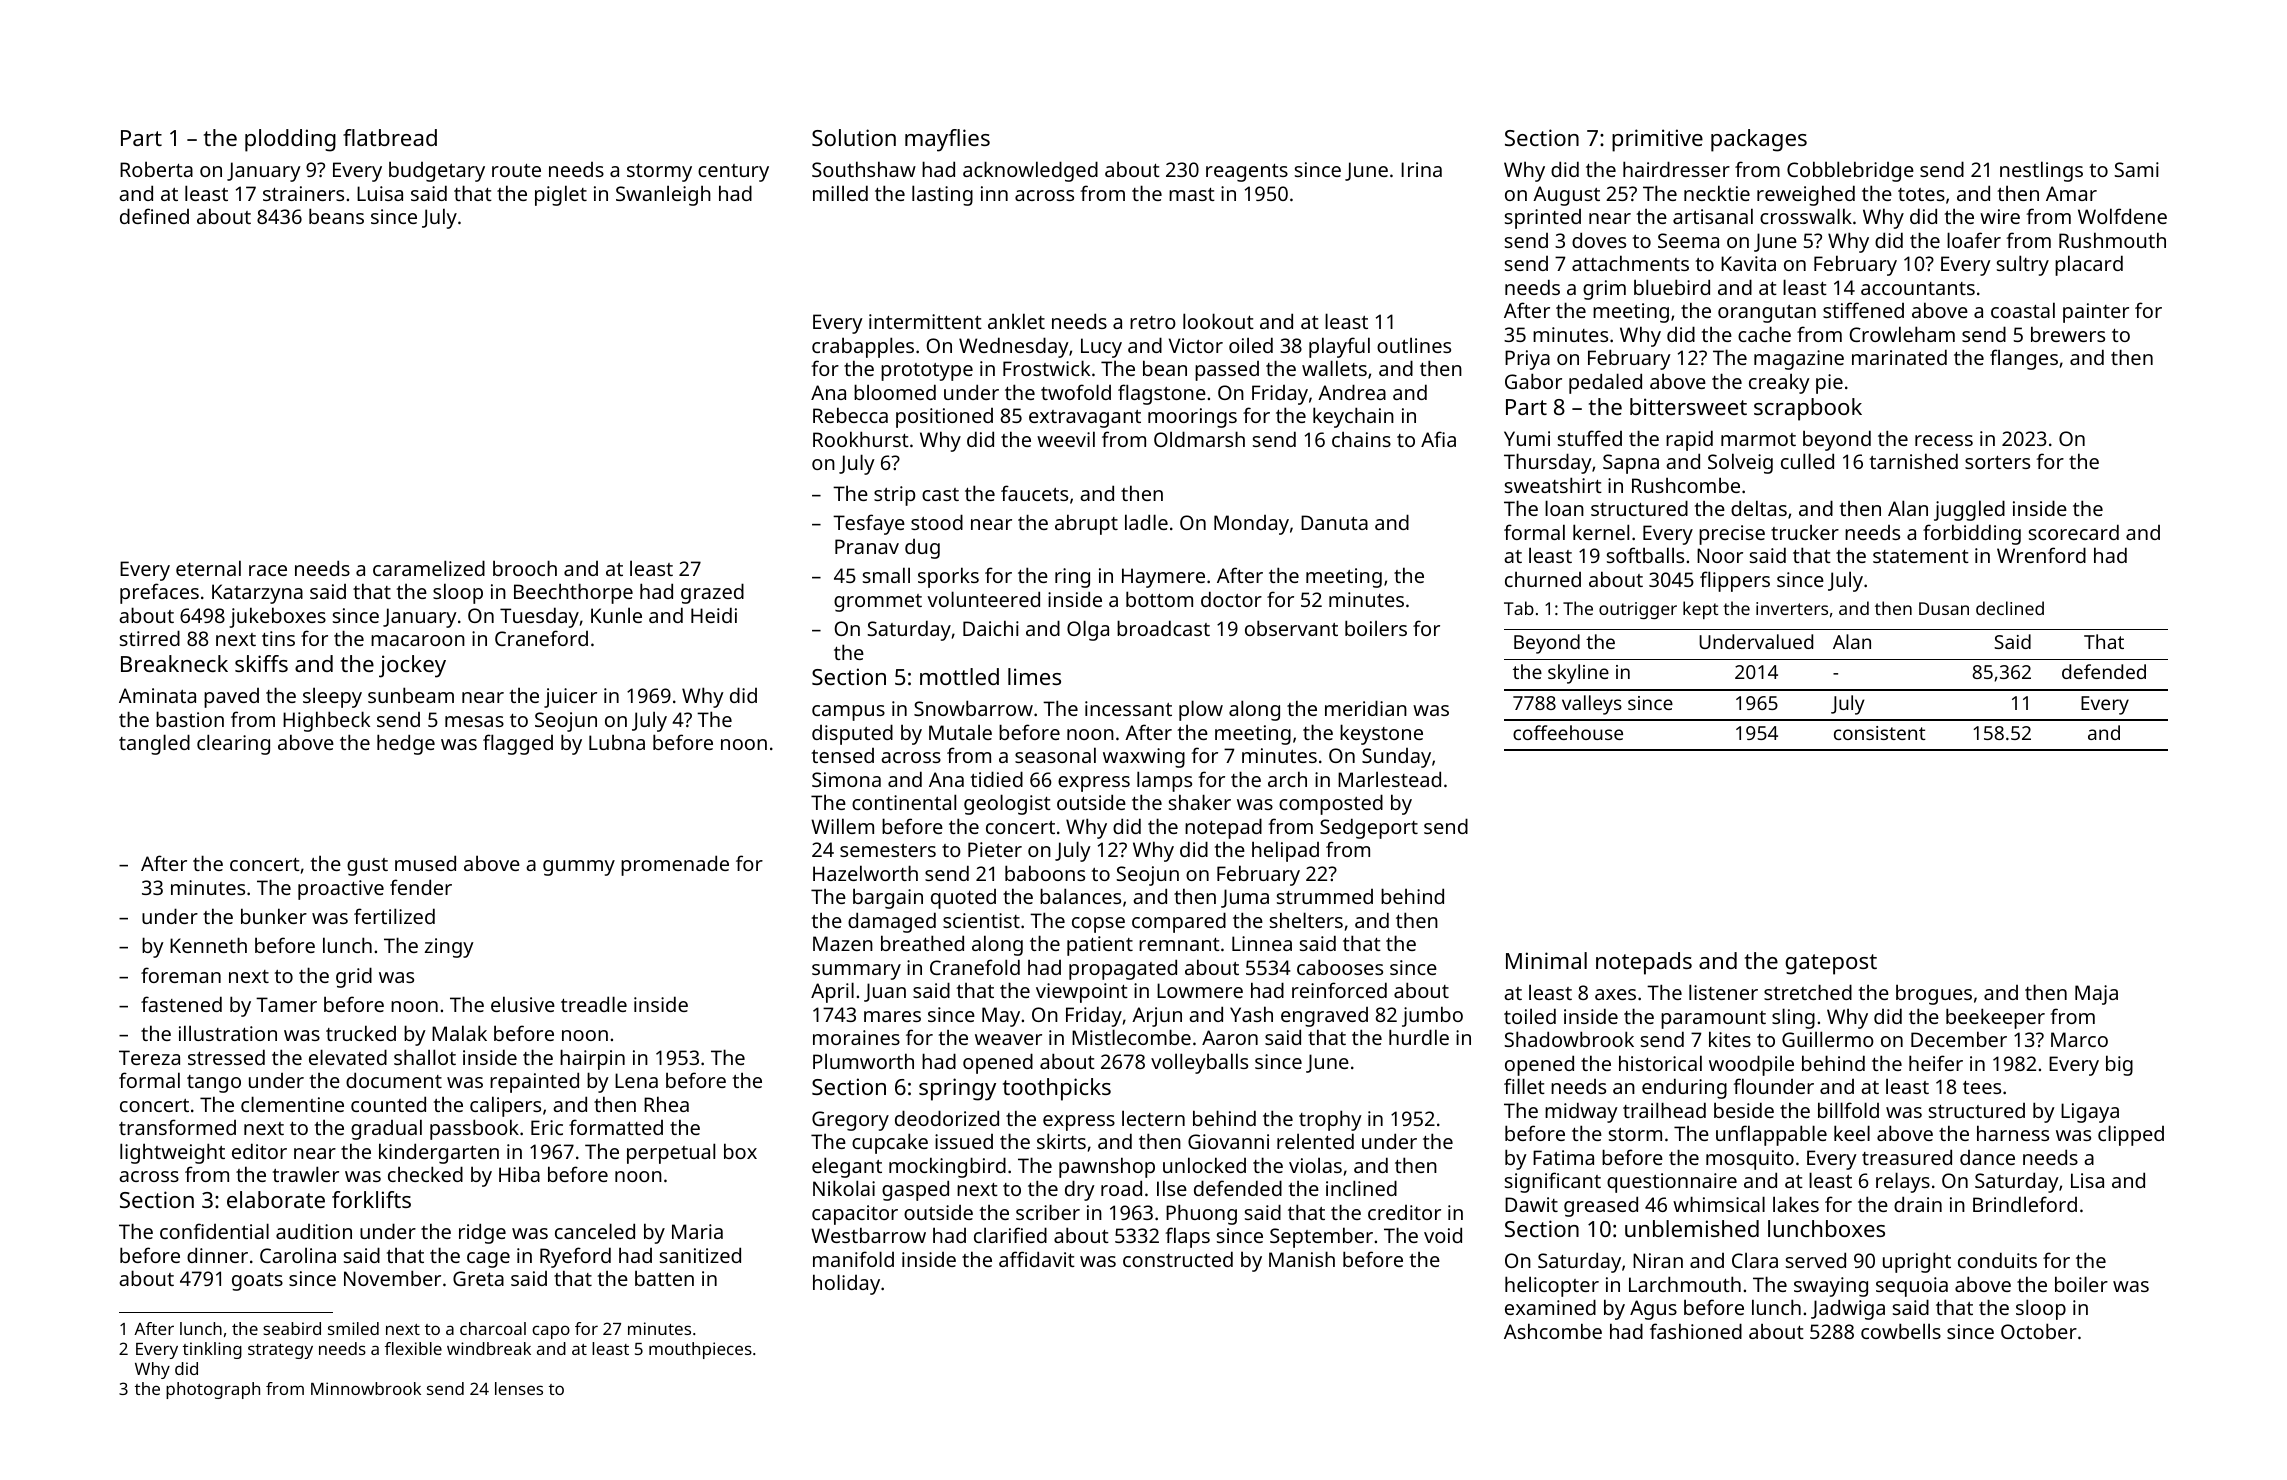 This page has height=1480, width=2287. What do you see at coordinates (425, 863) in the page?
I see `mused` at bounding box center [425, 863].
